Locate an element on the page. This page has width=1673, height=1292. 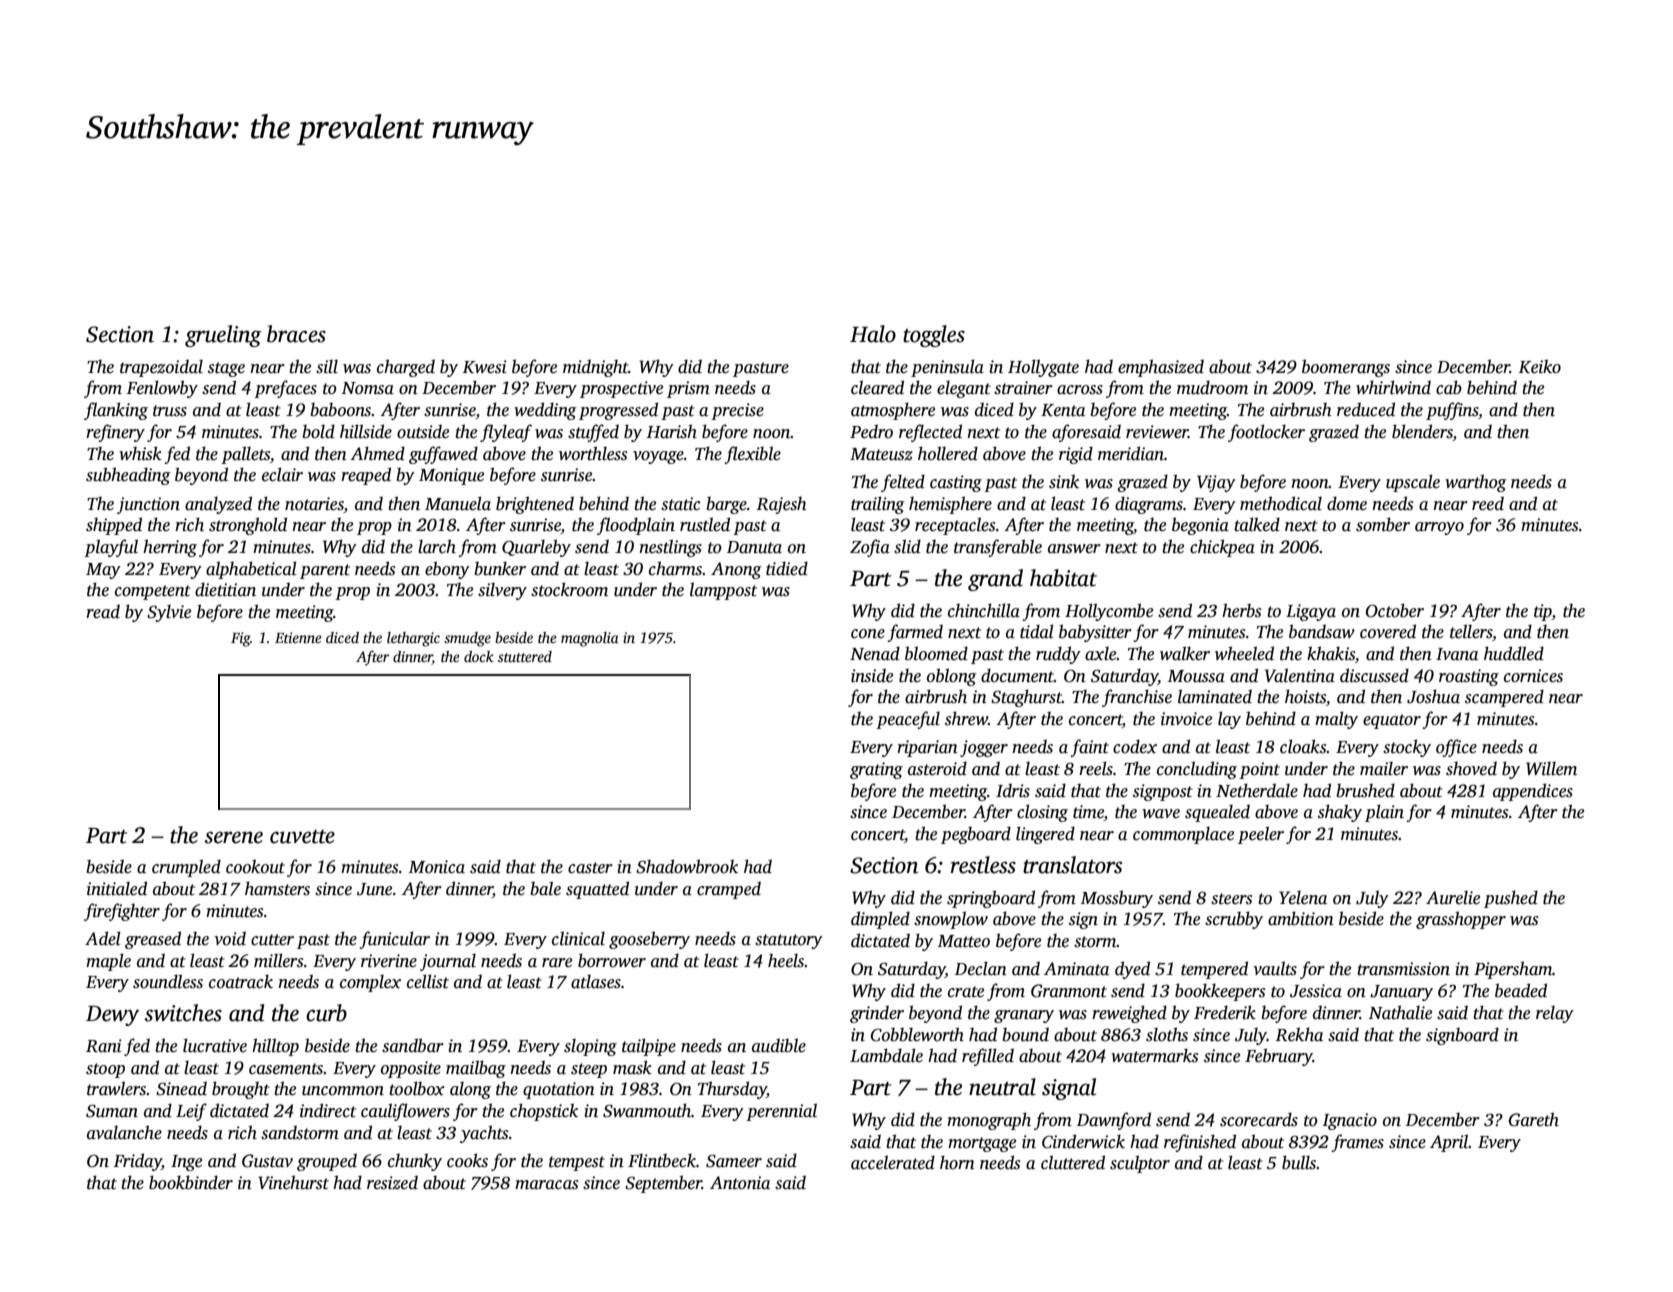
shrew is located at coordinates (966, 718).
